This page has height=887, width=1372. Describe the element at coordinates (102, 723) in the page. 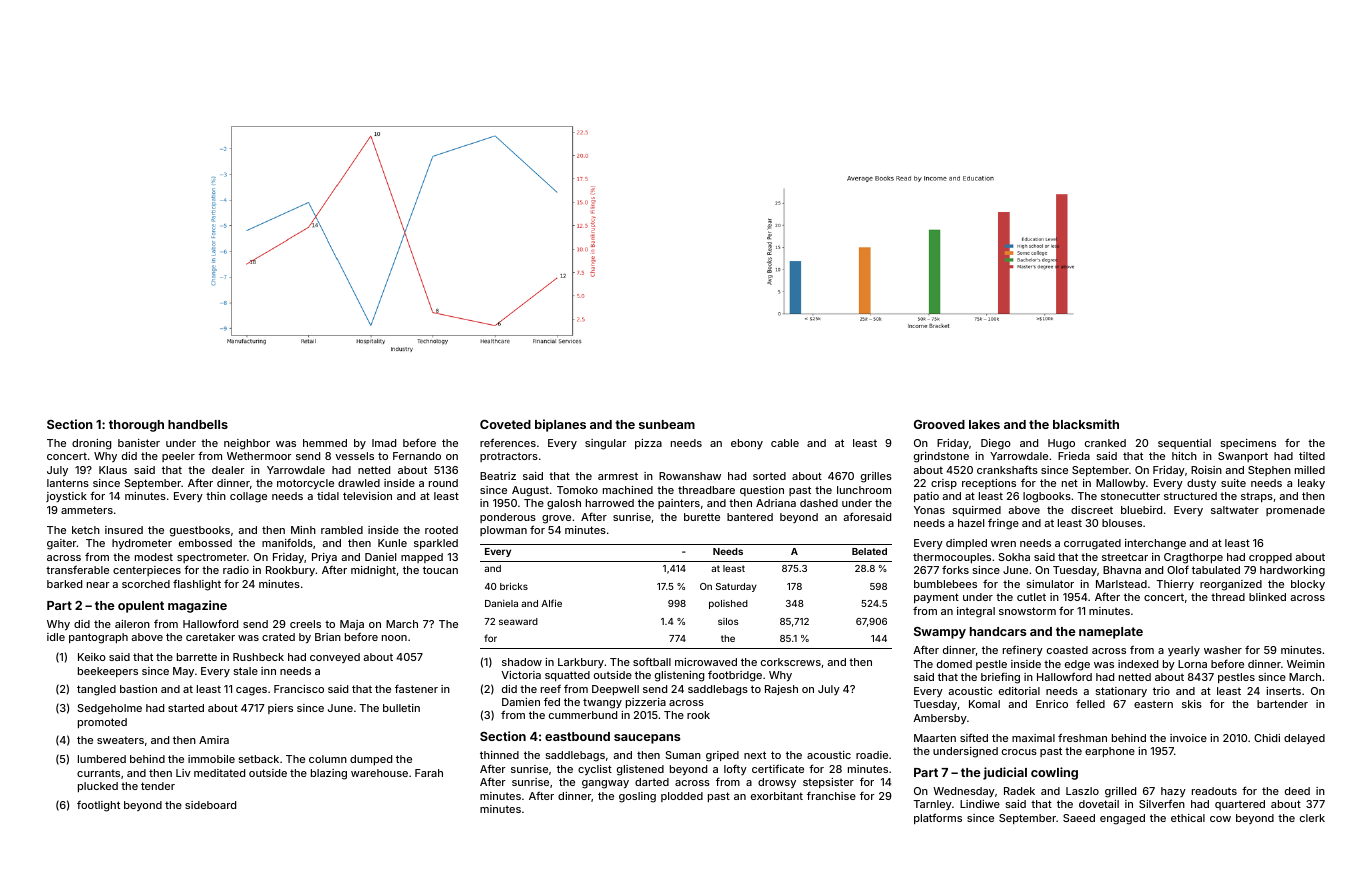

I see `promoted` at that location.
